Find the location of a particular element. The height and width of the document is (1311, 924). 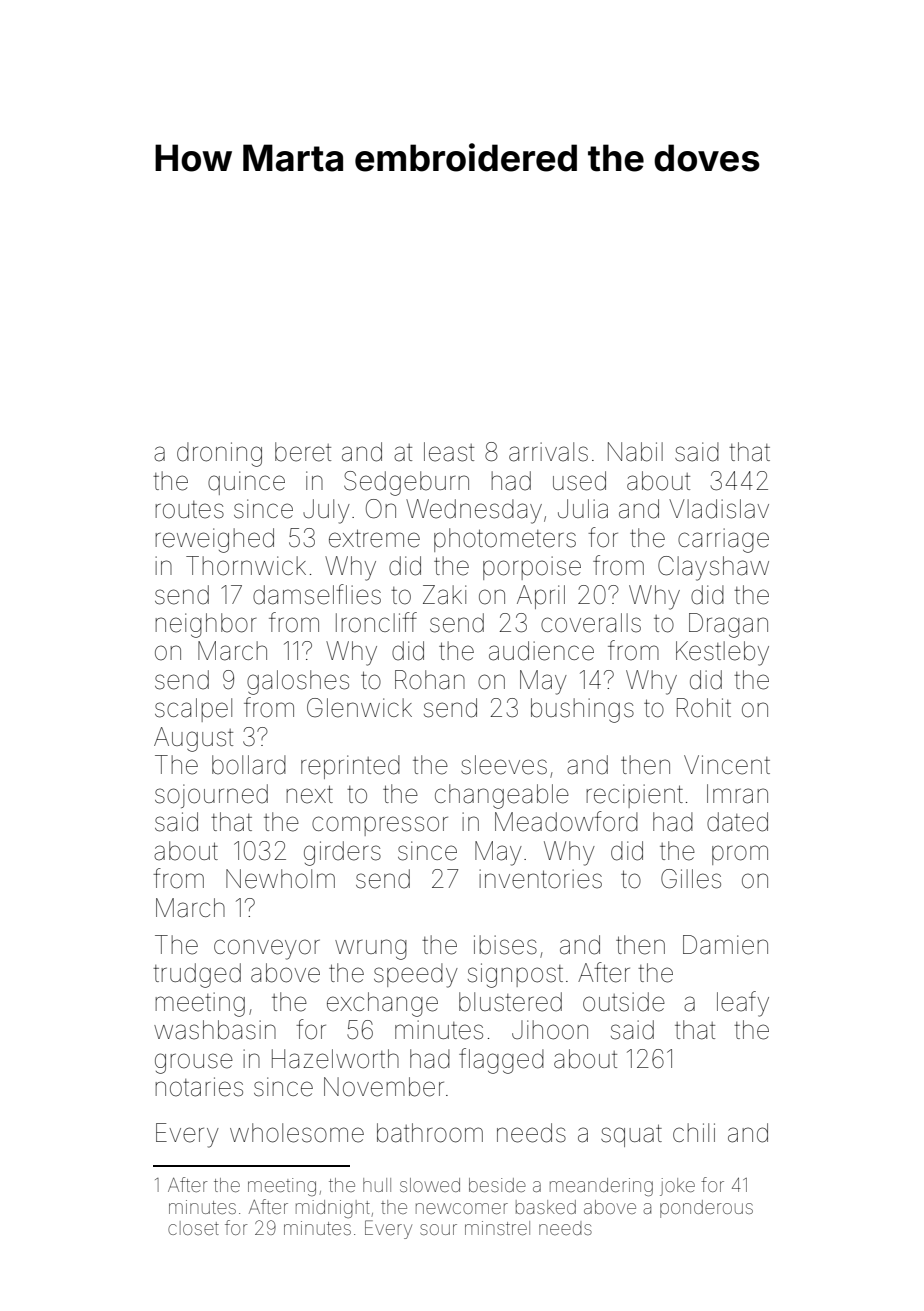

ponderous is located at coordinates (706, 1209).
